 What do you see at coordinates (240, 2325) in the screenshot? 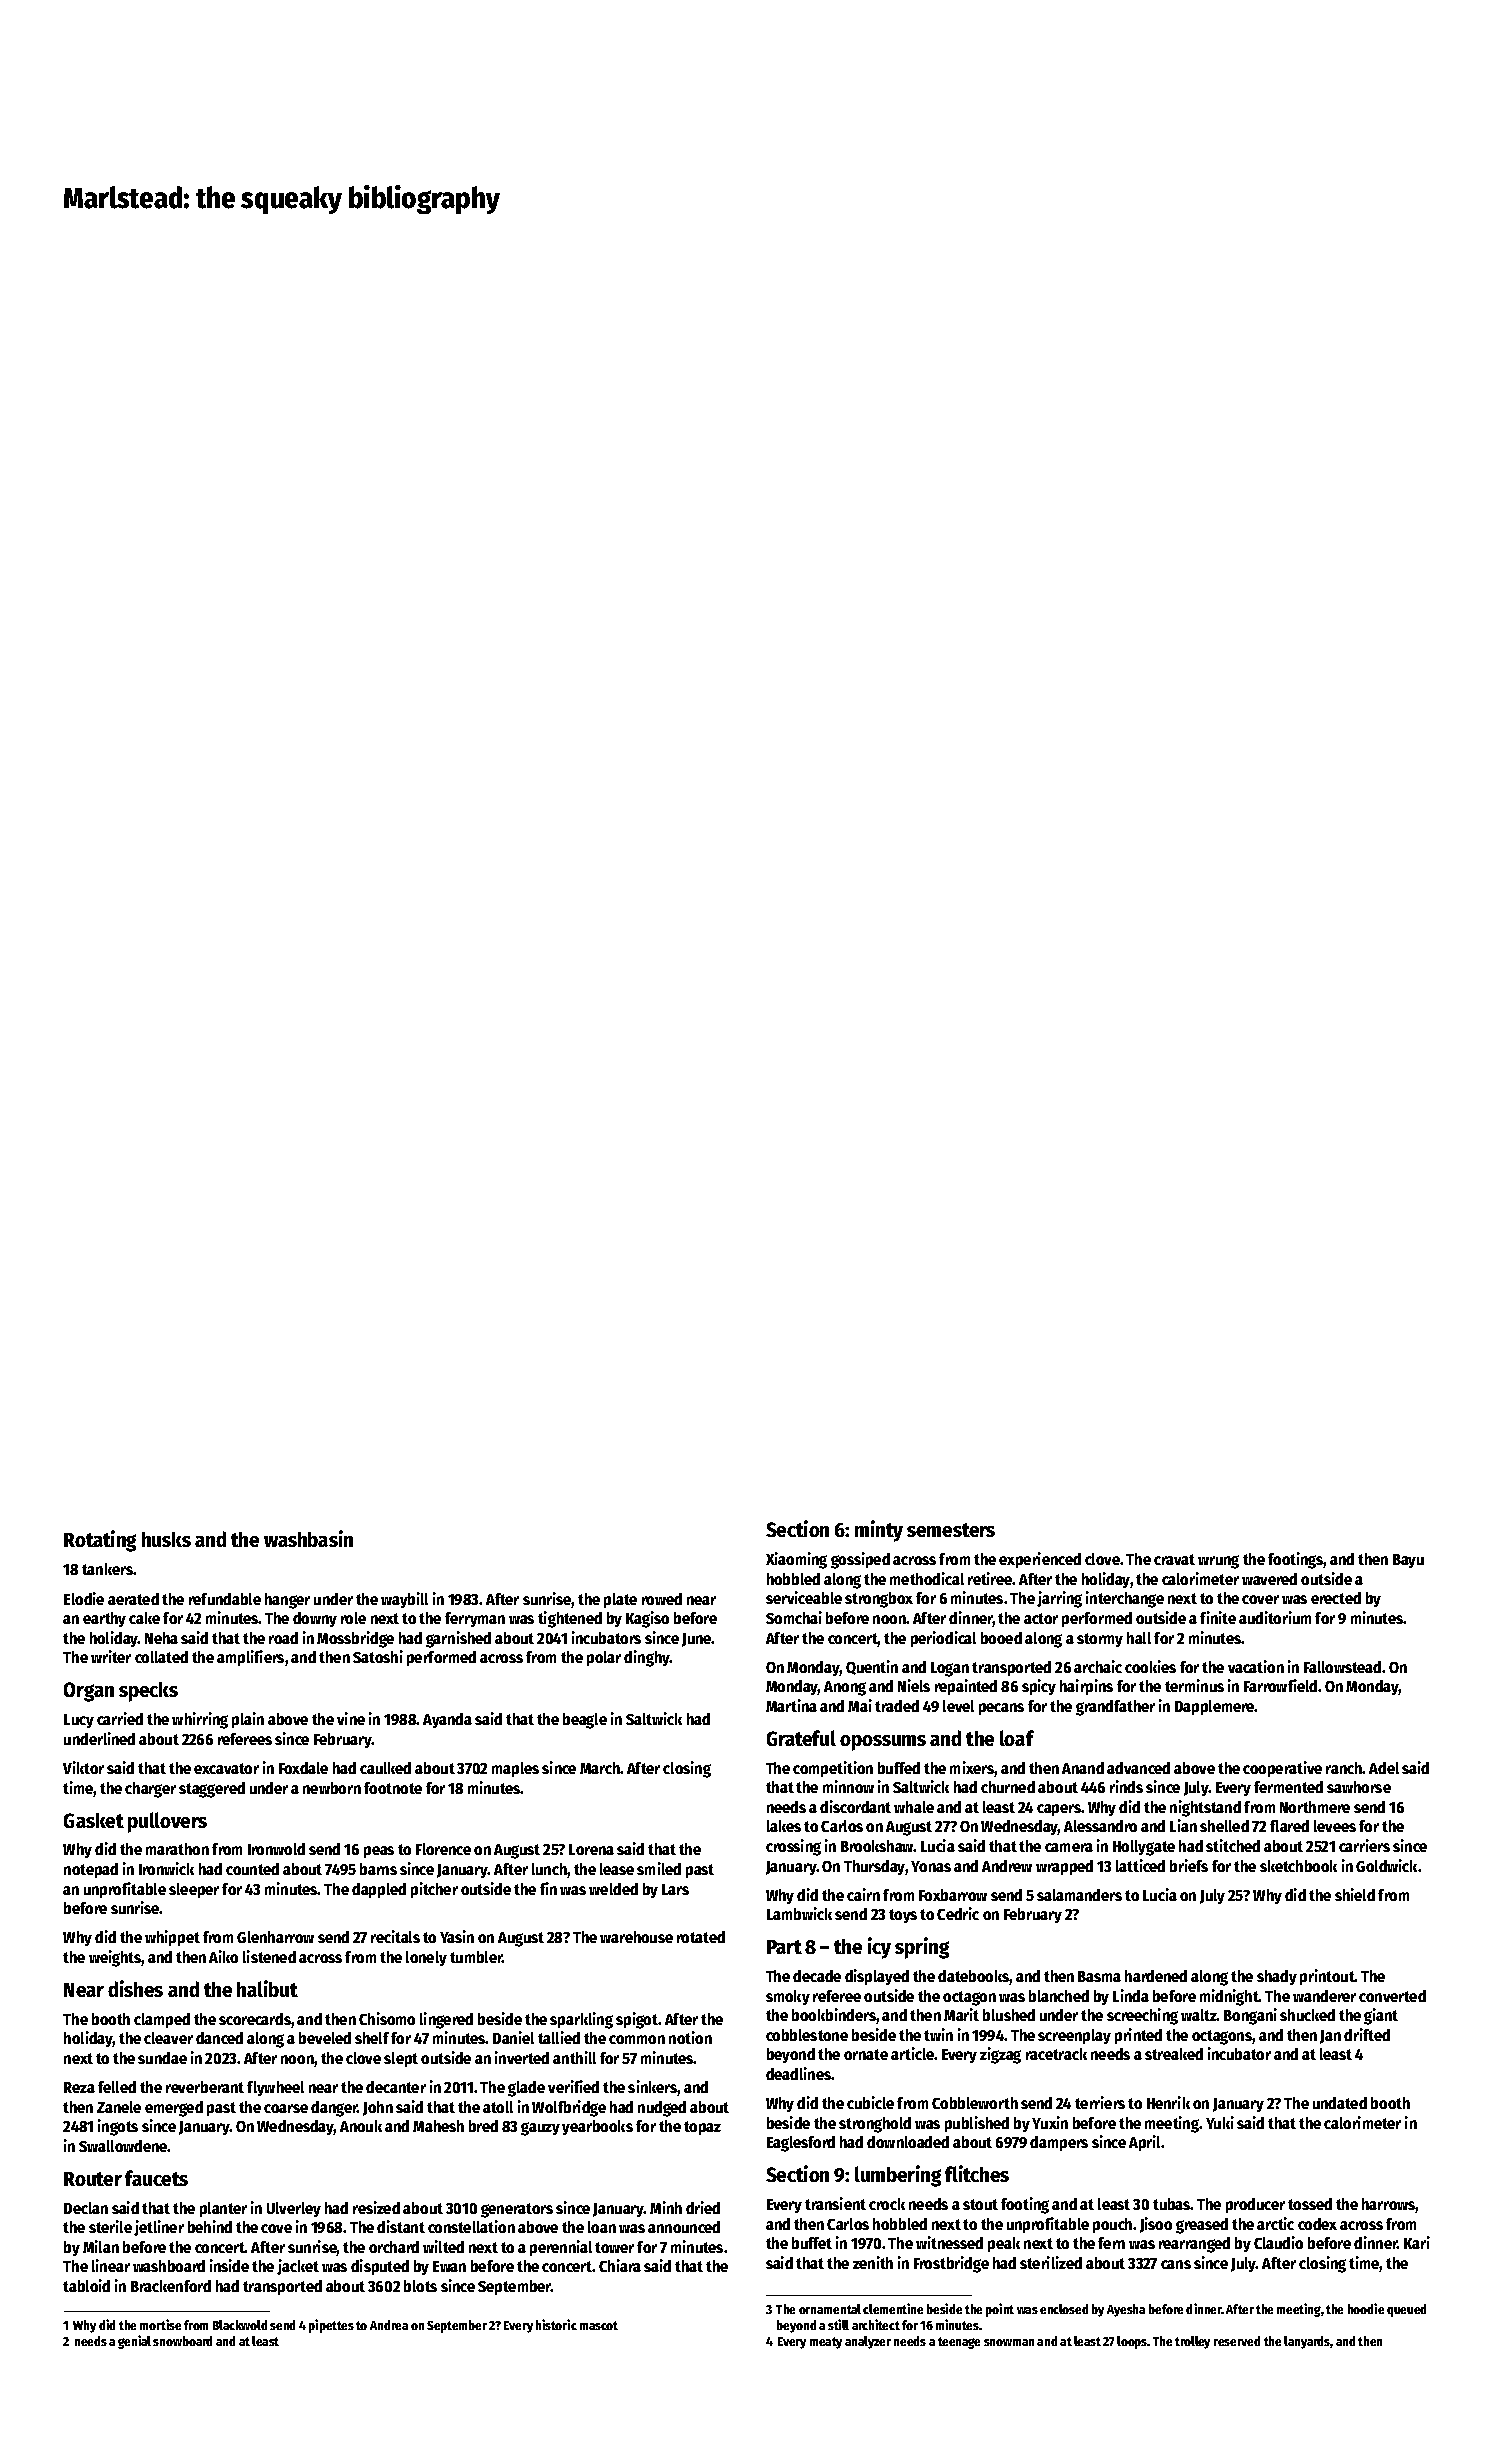
I see `Blackwold` at bounding box center [240, 2325].
